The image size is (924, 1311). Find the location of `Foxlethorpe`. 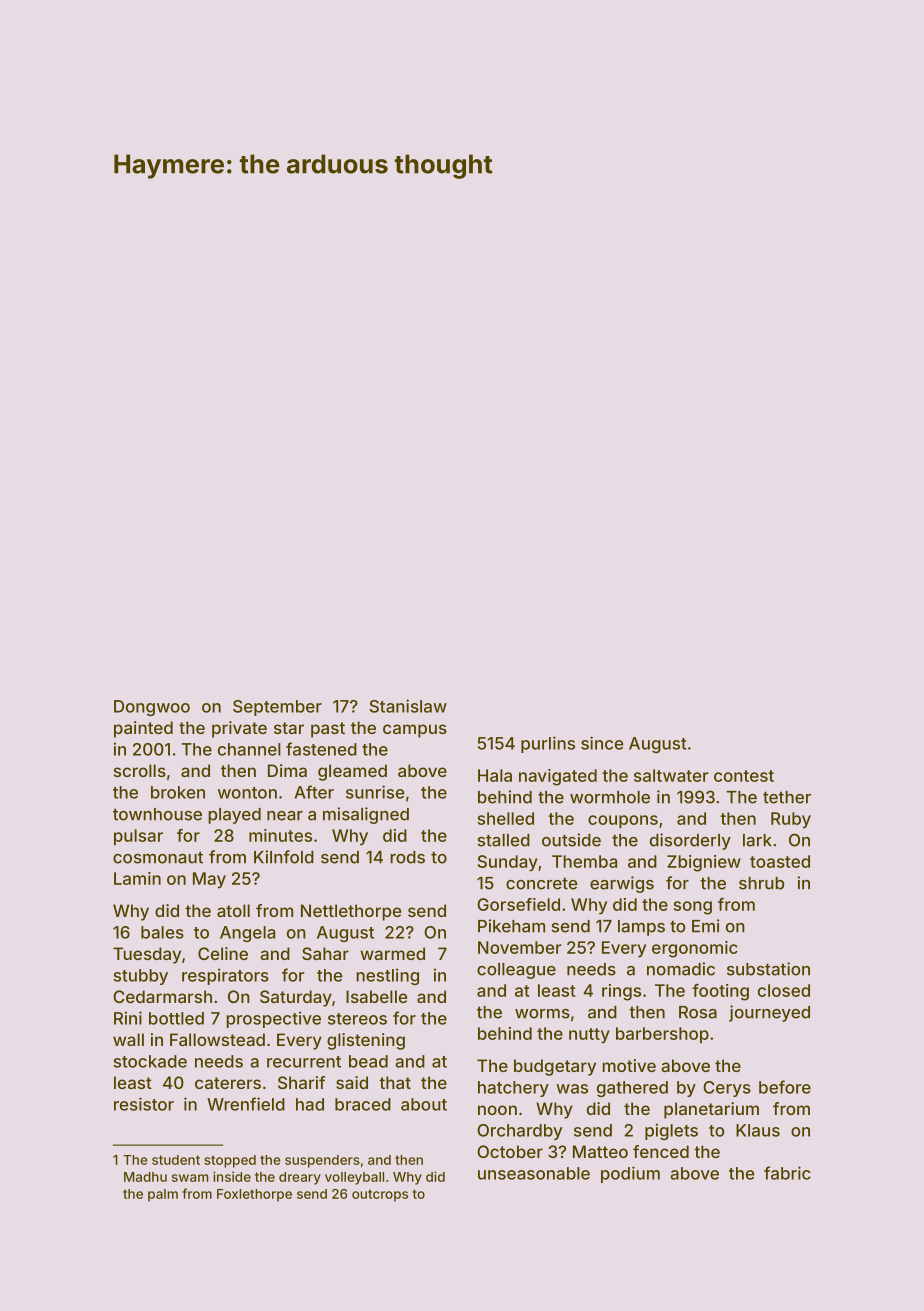

Foxlethorpe is located at coordinates (254, 1195).
